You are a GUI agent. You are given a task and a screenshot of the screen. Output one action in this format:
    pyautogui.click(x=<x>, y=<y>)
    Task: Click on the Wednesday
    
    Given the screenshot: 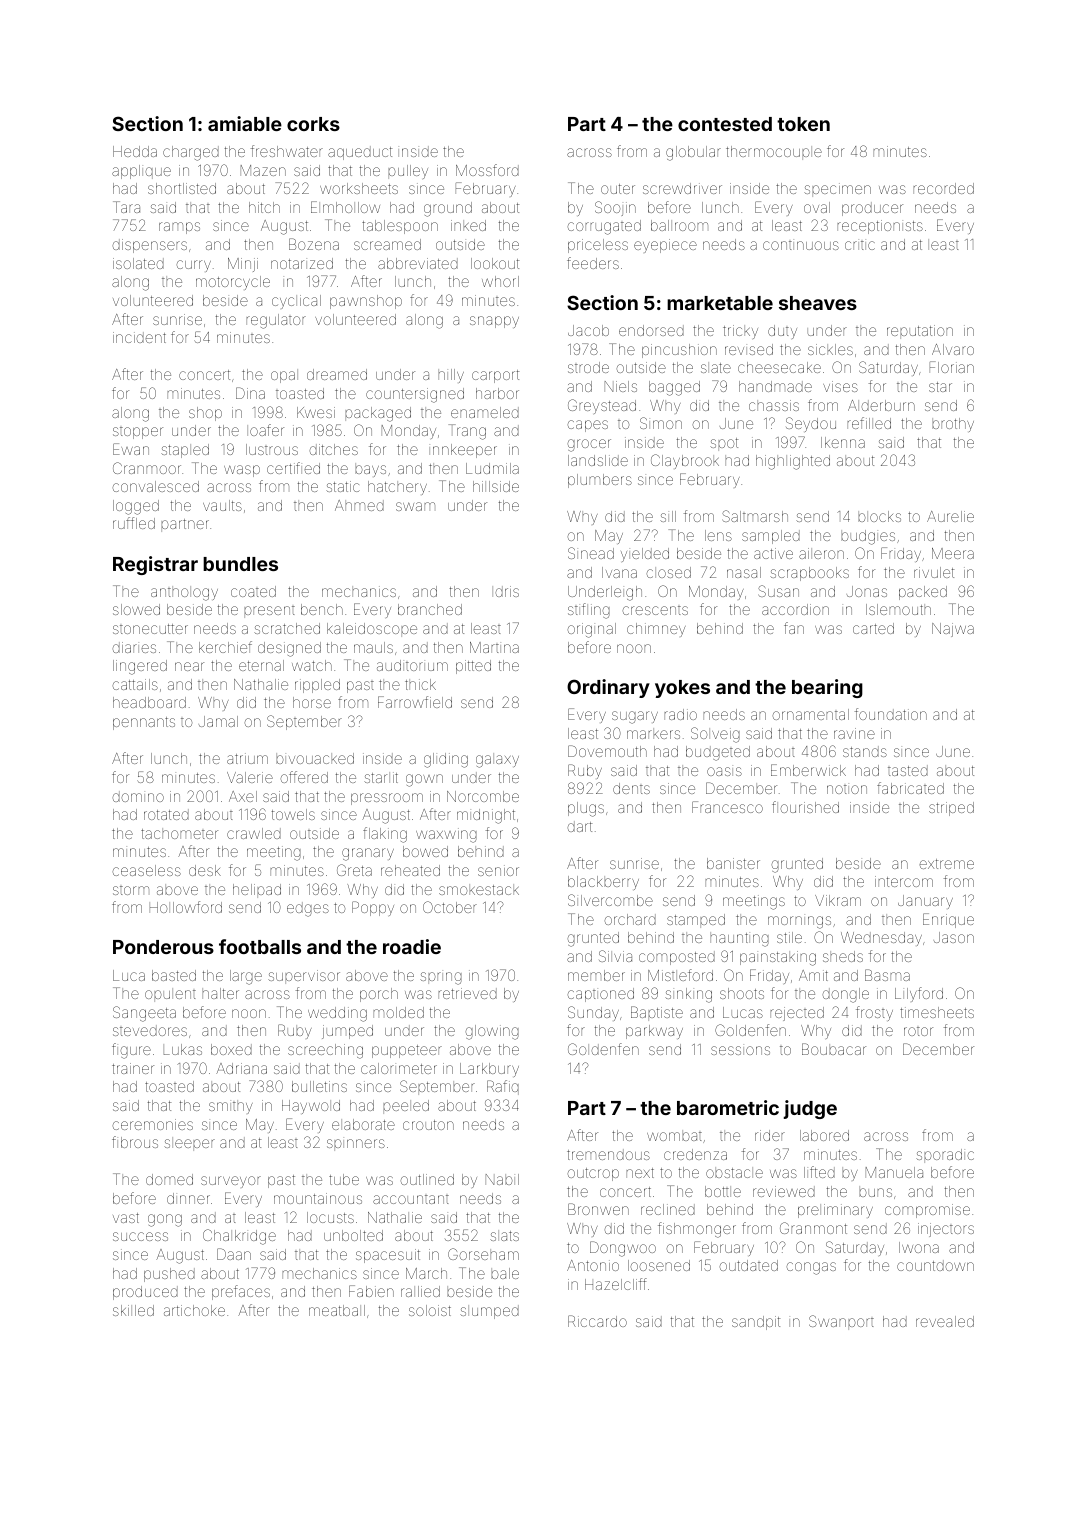 What is the action you would take?
    pyautogui.click(x=881, y=939)
